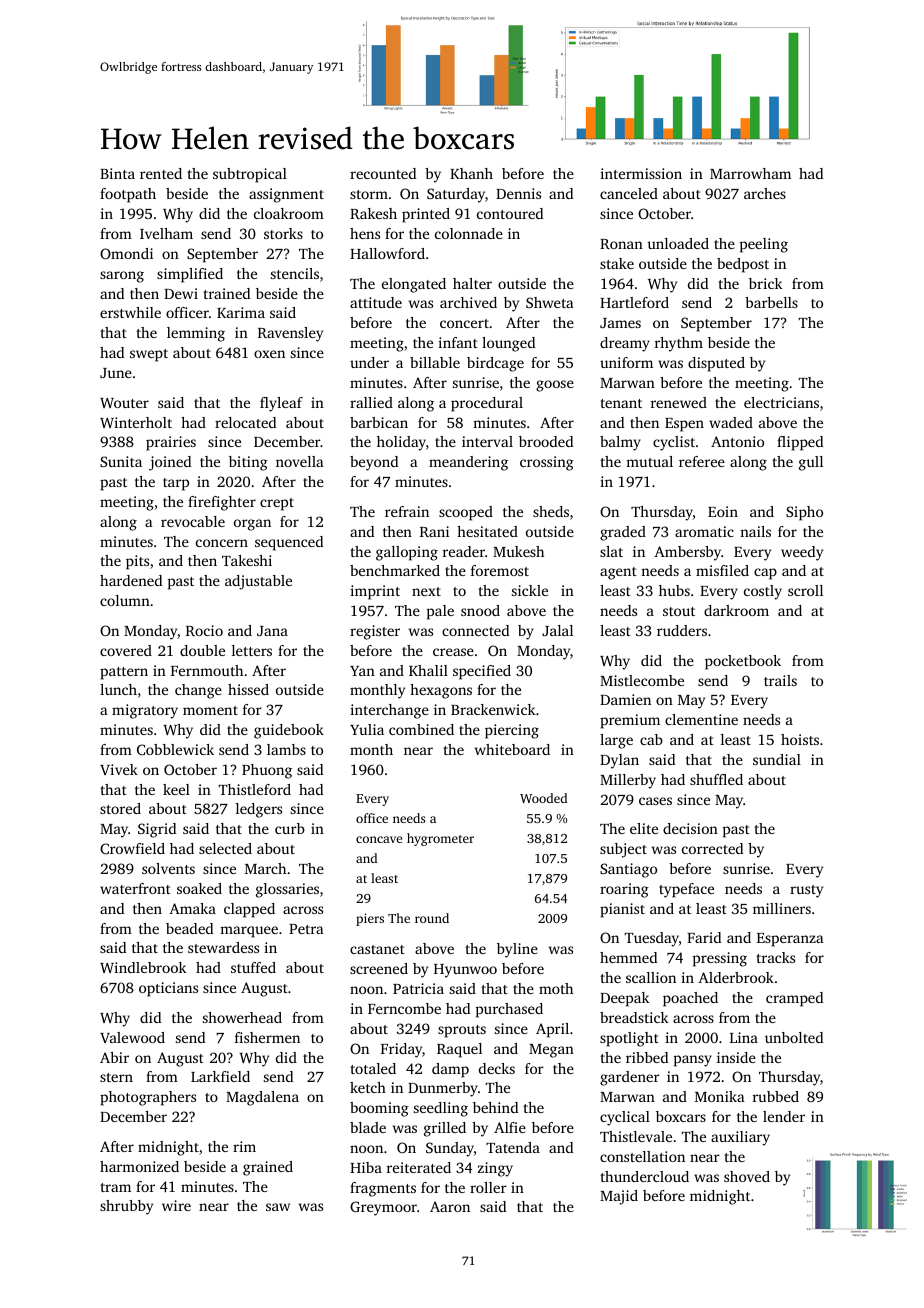  Describe the element at coordinates (115, 1187) in the page. I see `tram` at that location.
